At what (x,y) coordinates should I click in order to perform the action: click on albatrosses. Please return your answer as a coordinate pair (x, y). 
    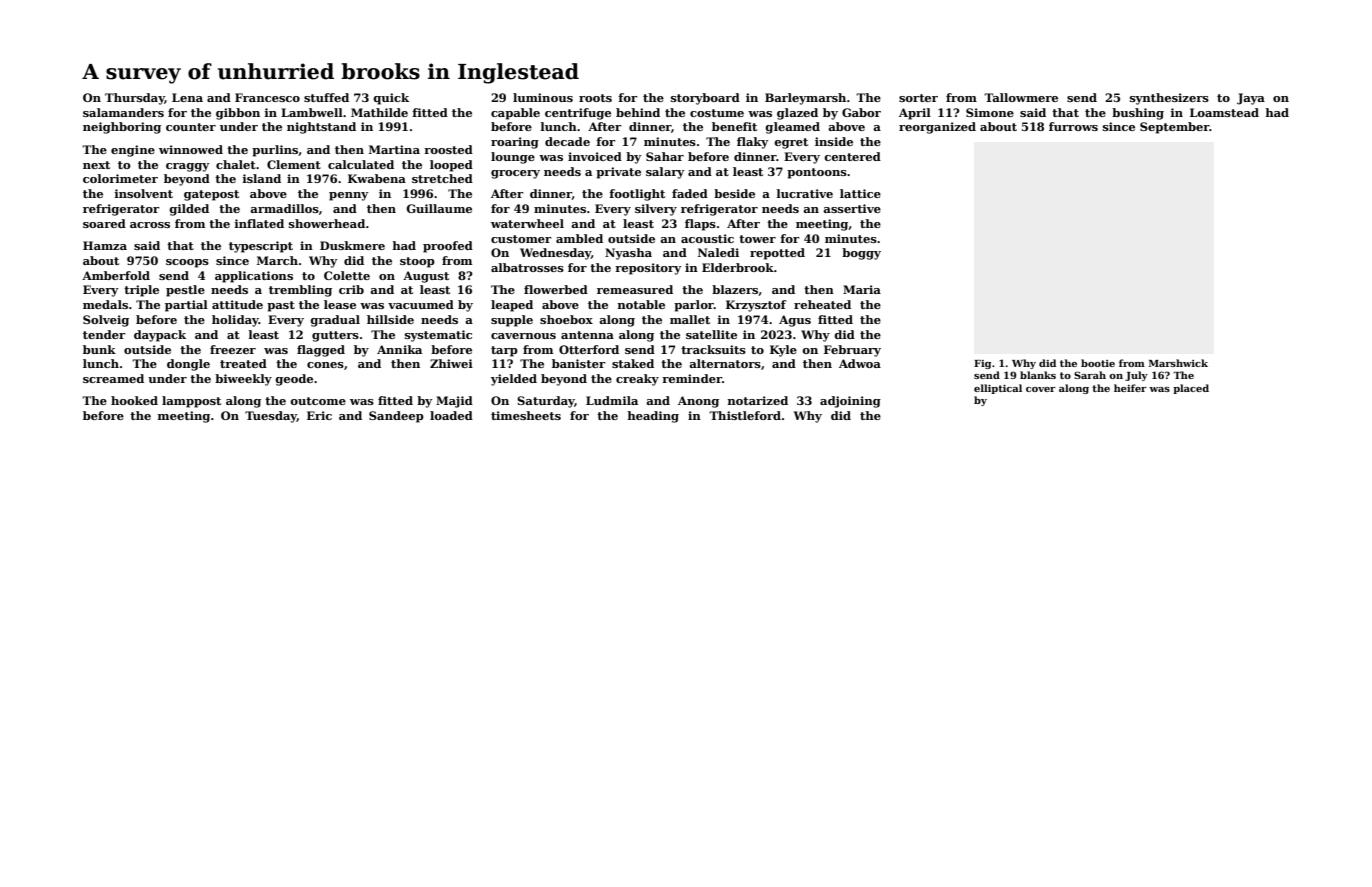
    Looking at the image, I should click on (527, 267).
